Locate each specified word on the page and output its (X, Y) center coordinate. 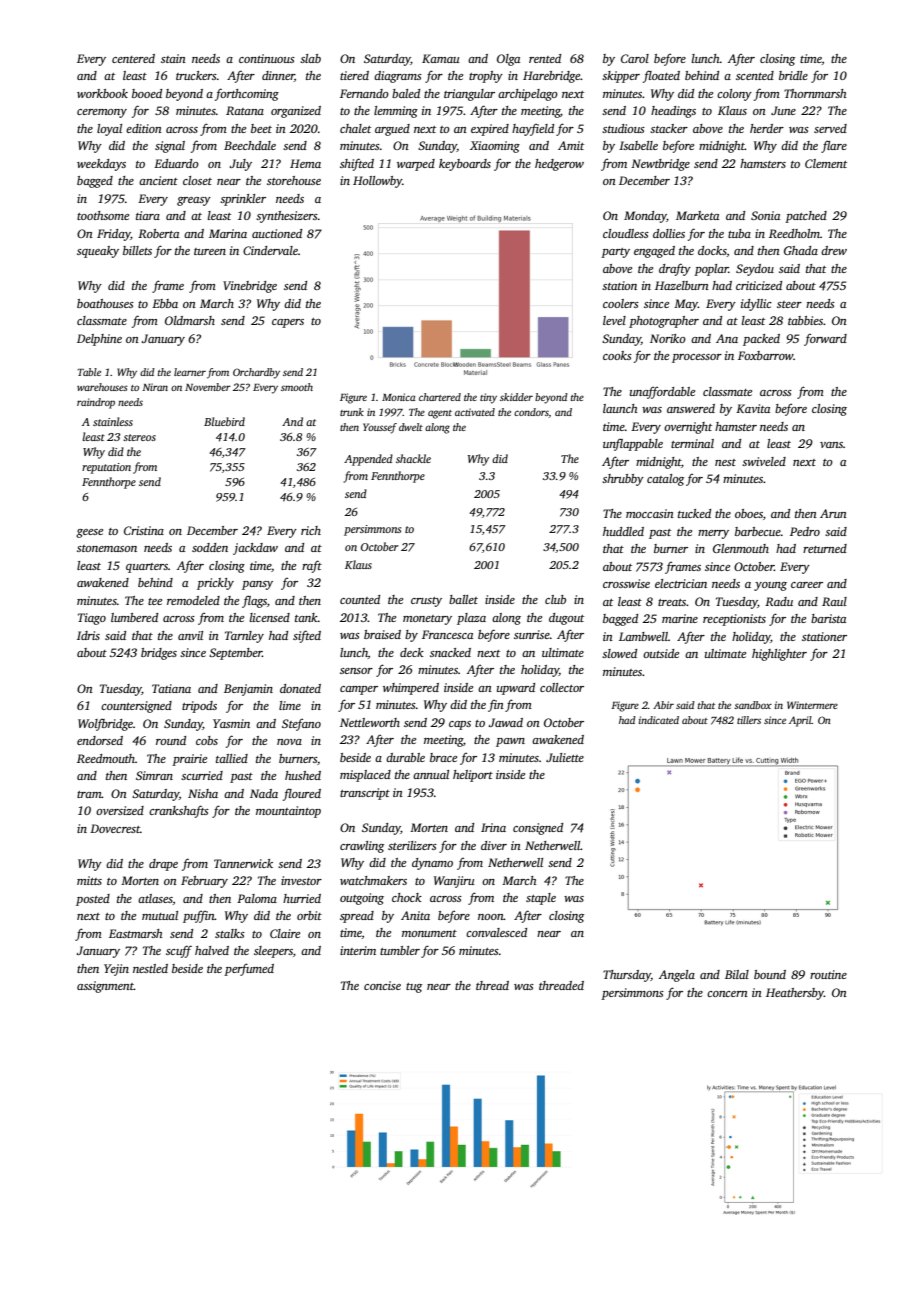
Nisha (203, 793)
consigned (538, 829)
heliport (473, 776)
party (615, 253)
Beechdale (250, 145)
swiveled (764, 461)
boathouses (105, 303)
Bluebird (224, 421)
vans (831, 445)
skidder (516, 397)
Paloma (257, 898)
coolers (621, 303)
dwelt (411, 427)
